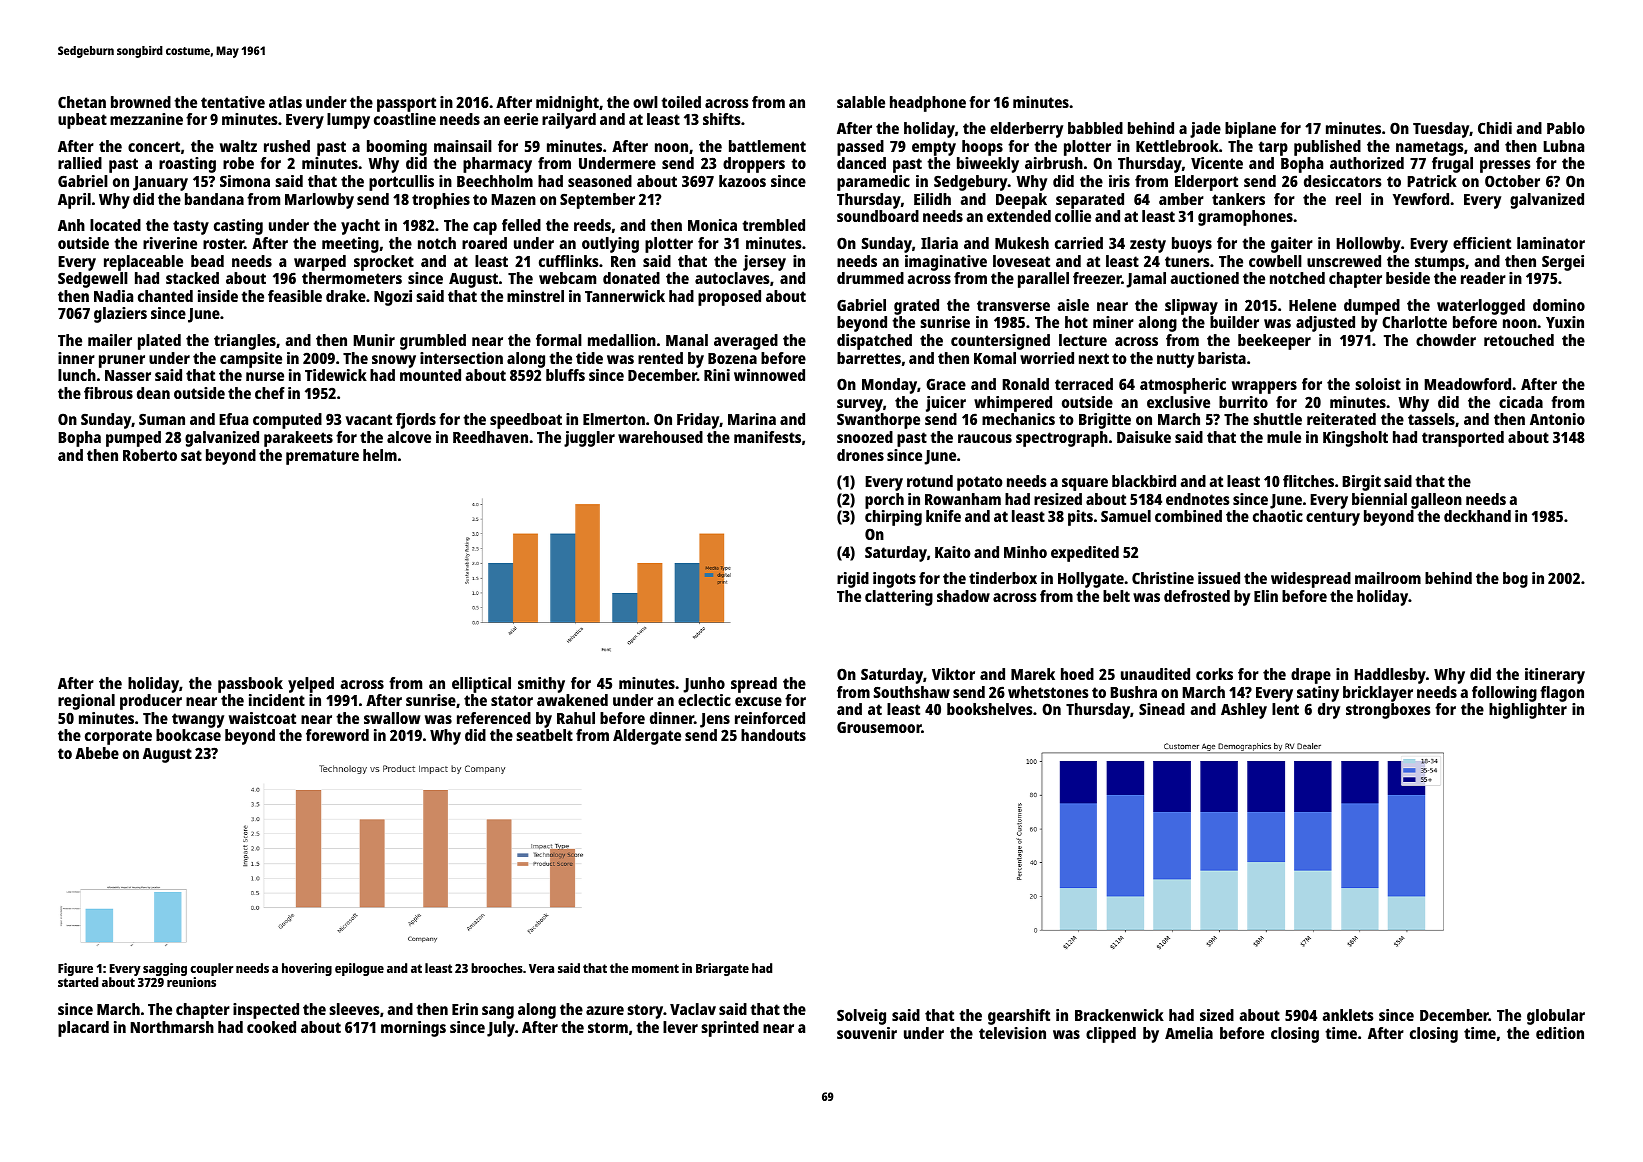 Image resolution: width=1643 pixels, height=1162 pixels. I want to click on issued, so click(1219, 578).
